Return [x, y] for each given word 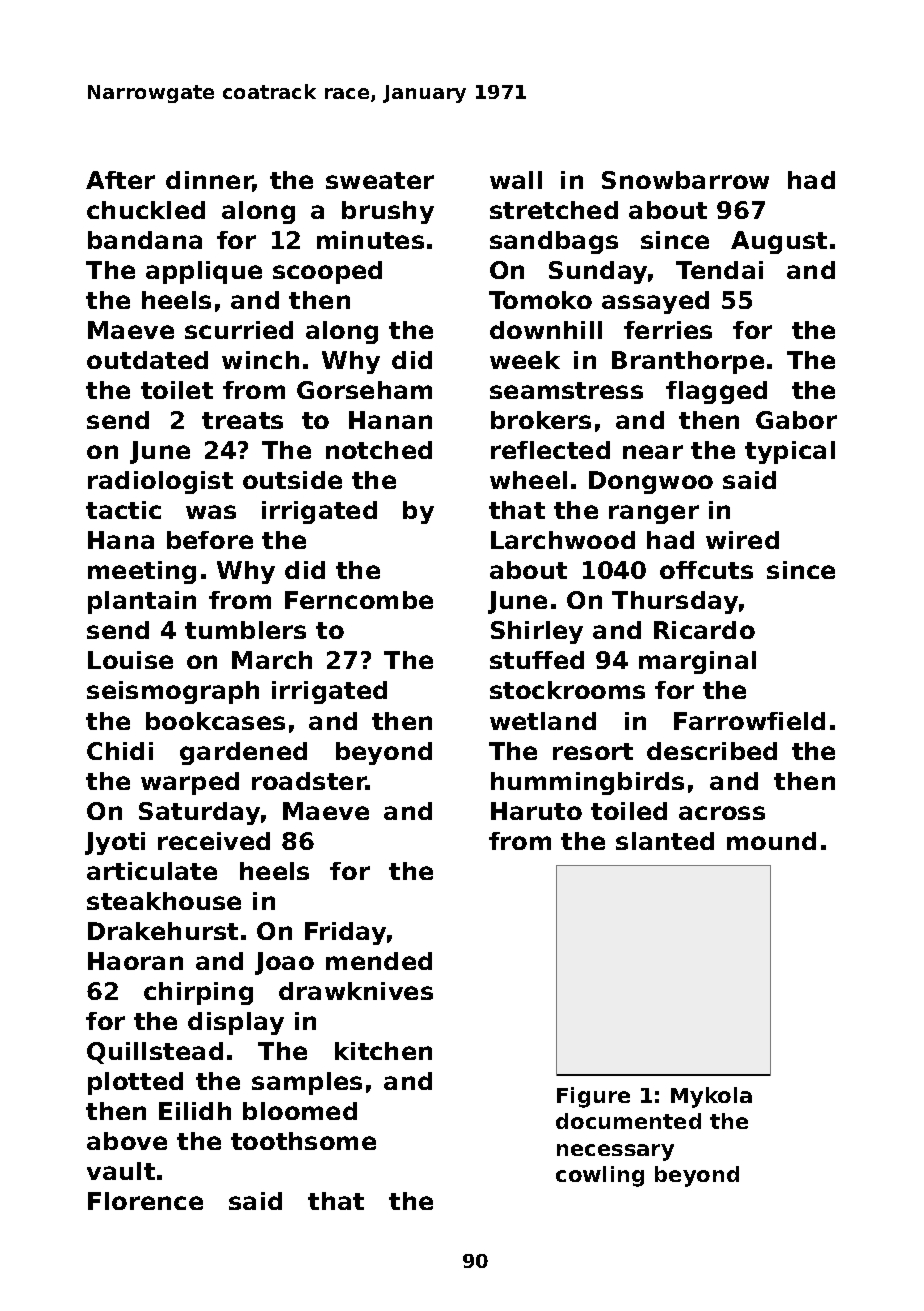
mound [771, 841]
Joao [284, 963]
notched [379, 450]
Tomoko [540, 300]
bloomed [300, 1111]
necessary [615, 1152]
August [779, 242]
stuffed [537, 660]
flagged [716, 392]
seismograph [173, 692]
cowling [600, 1176]
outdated [147, 360]
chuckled [146, 210]
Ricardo [704, 630]
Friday [345, 933]
